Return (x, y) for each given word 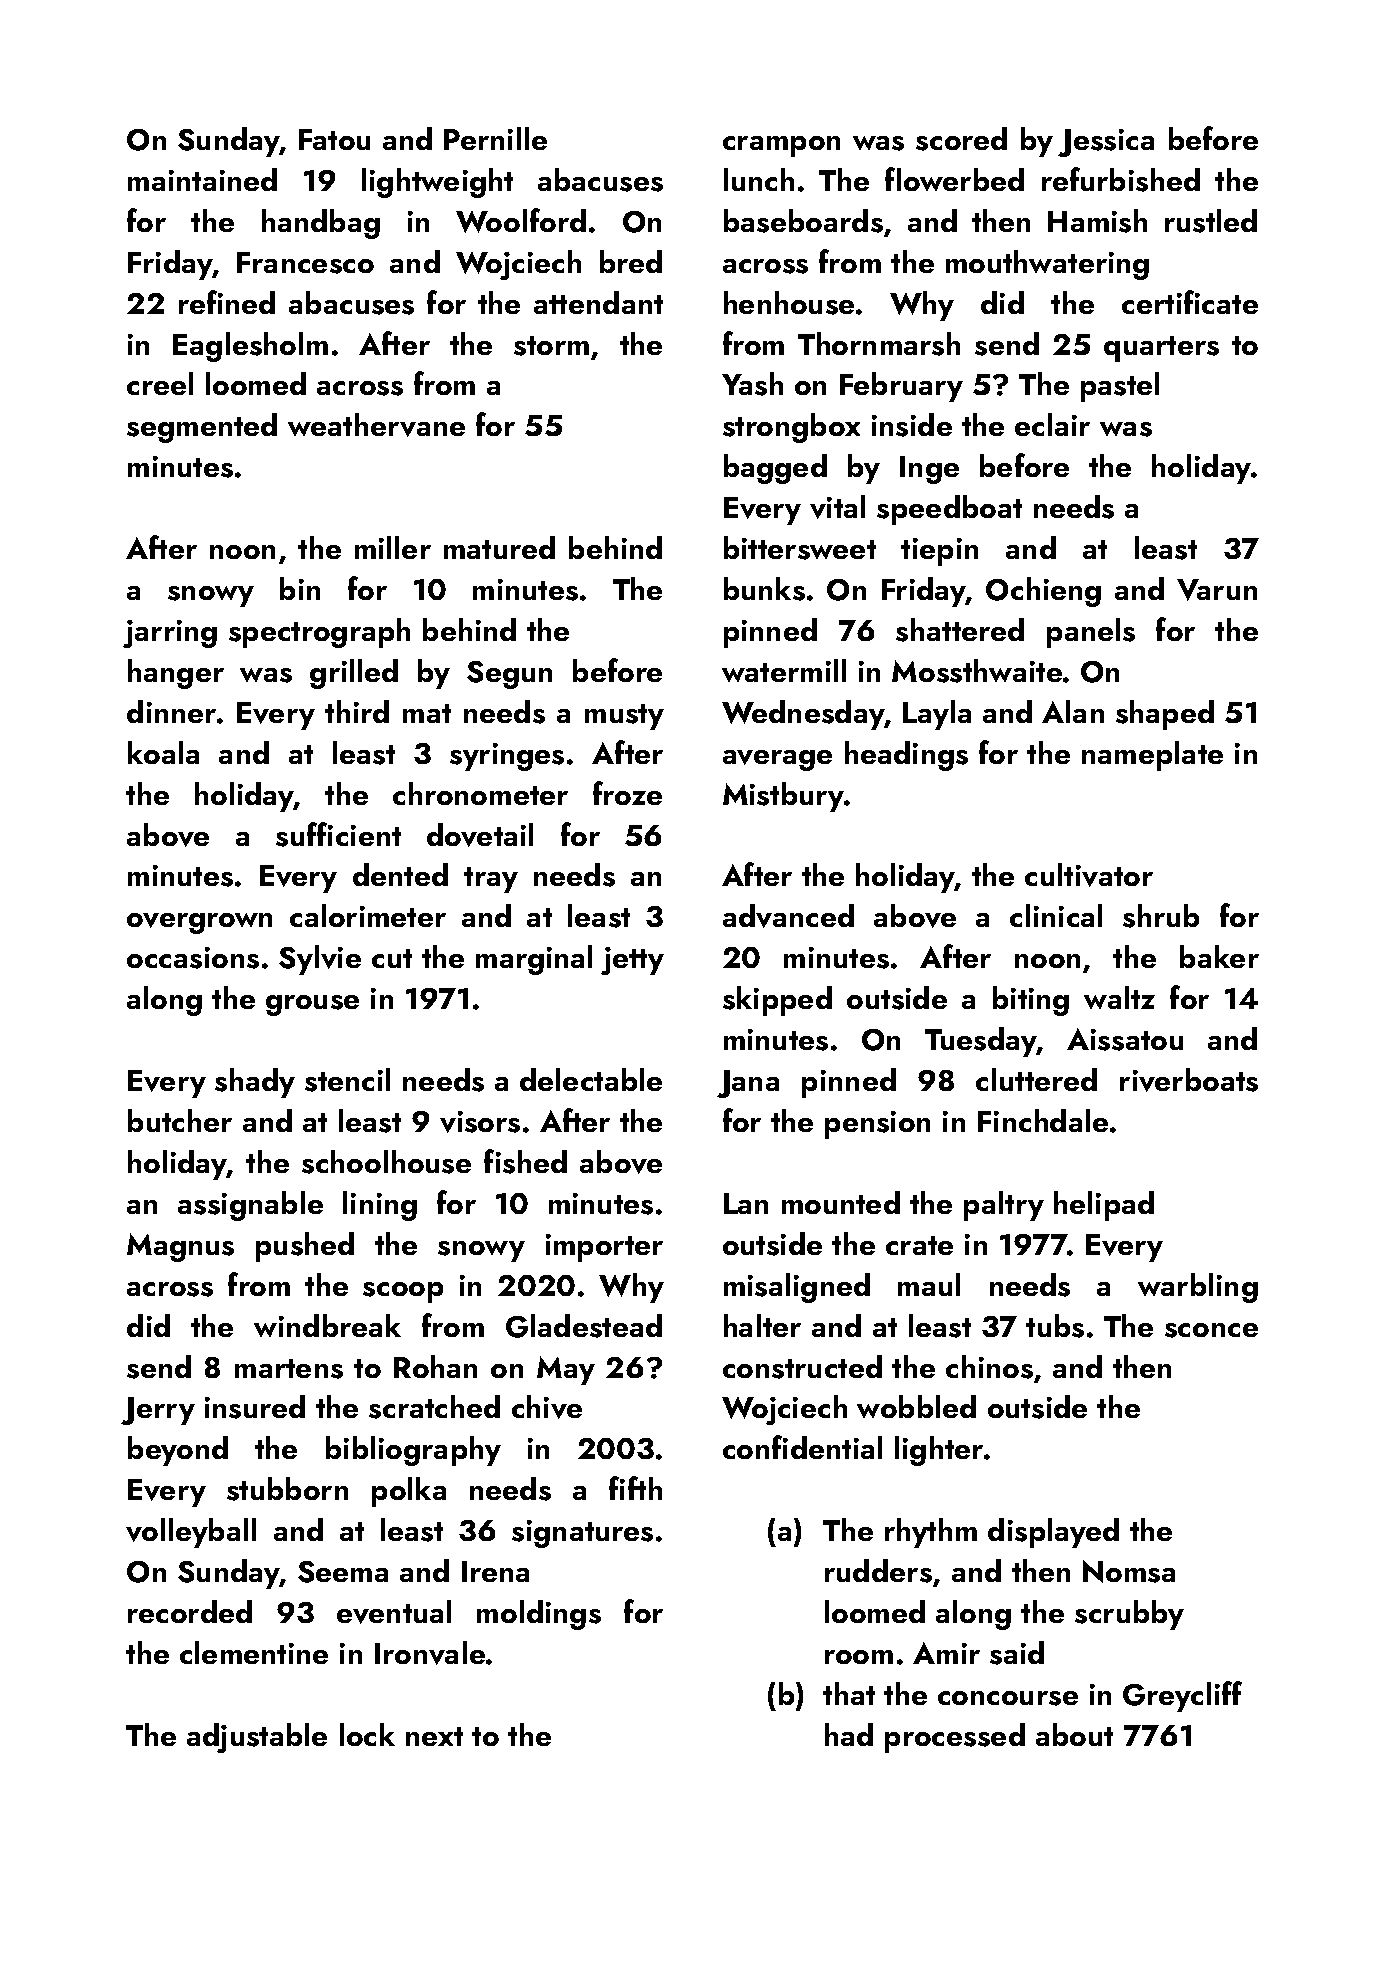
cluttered (1036, 1079)
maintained (202, 179)
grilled (354, 674)
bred (631, 261)
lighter (939, 1451)
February (901, 387)
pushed (305, 1247)
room (859, 1657)
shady (255, 1083)
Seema (343, 1572)
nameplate (1152, 756)
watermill (784, 670)
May (566, 1370)
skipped (777, 1001)
